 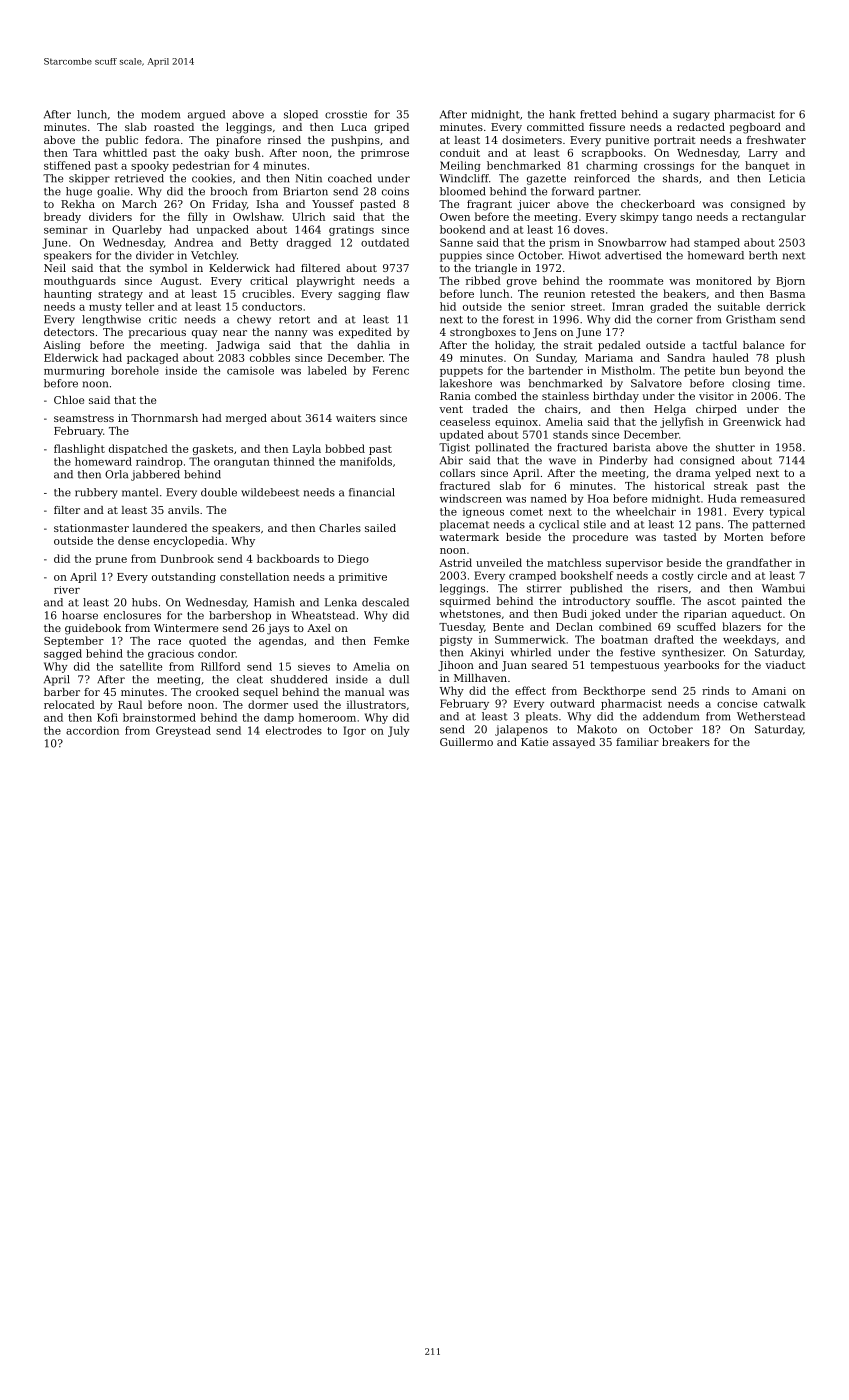 I want to click on whittled, so click(x=125, y=152).
